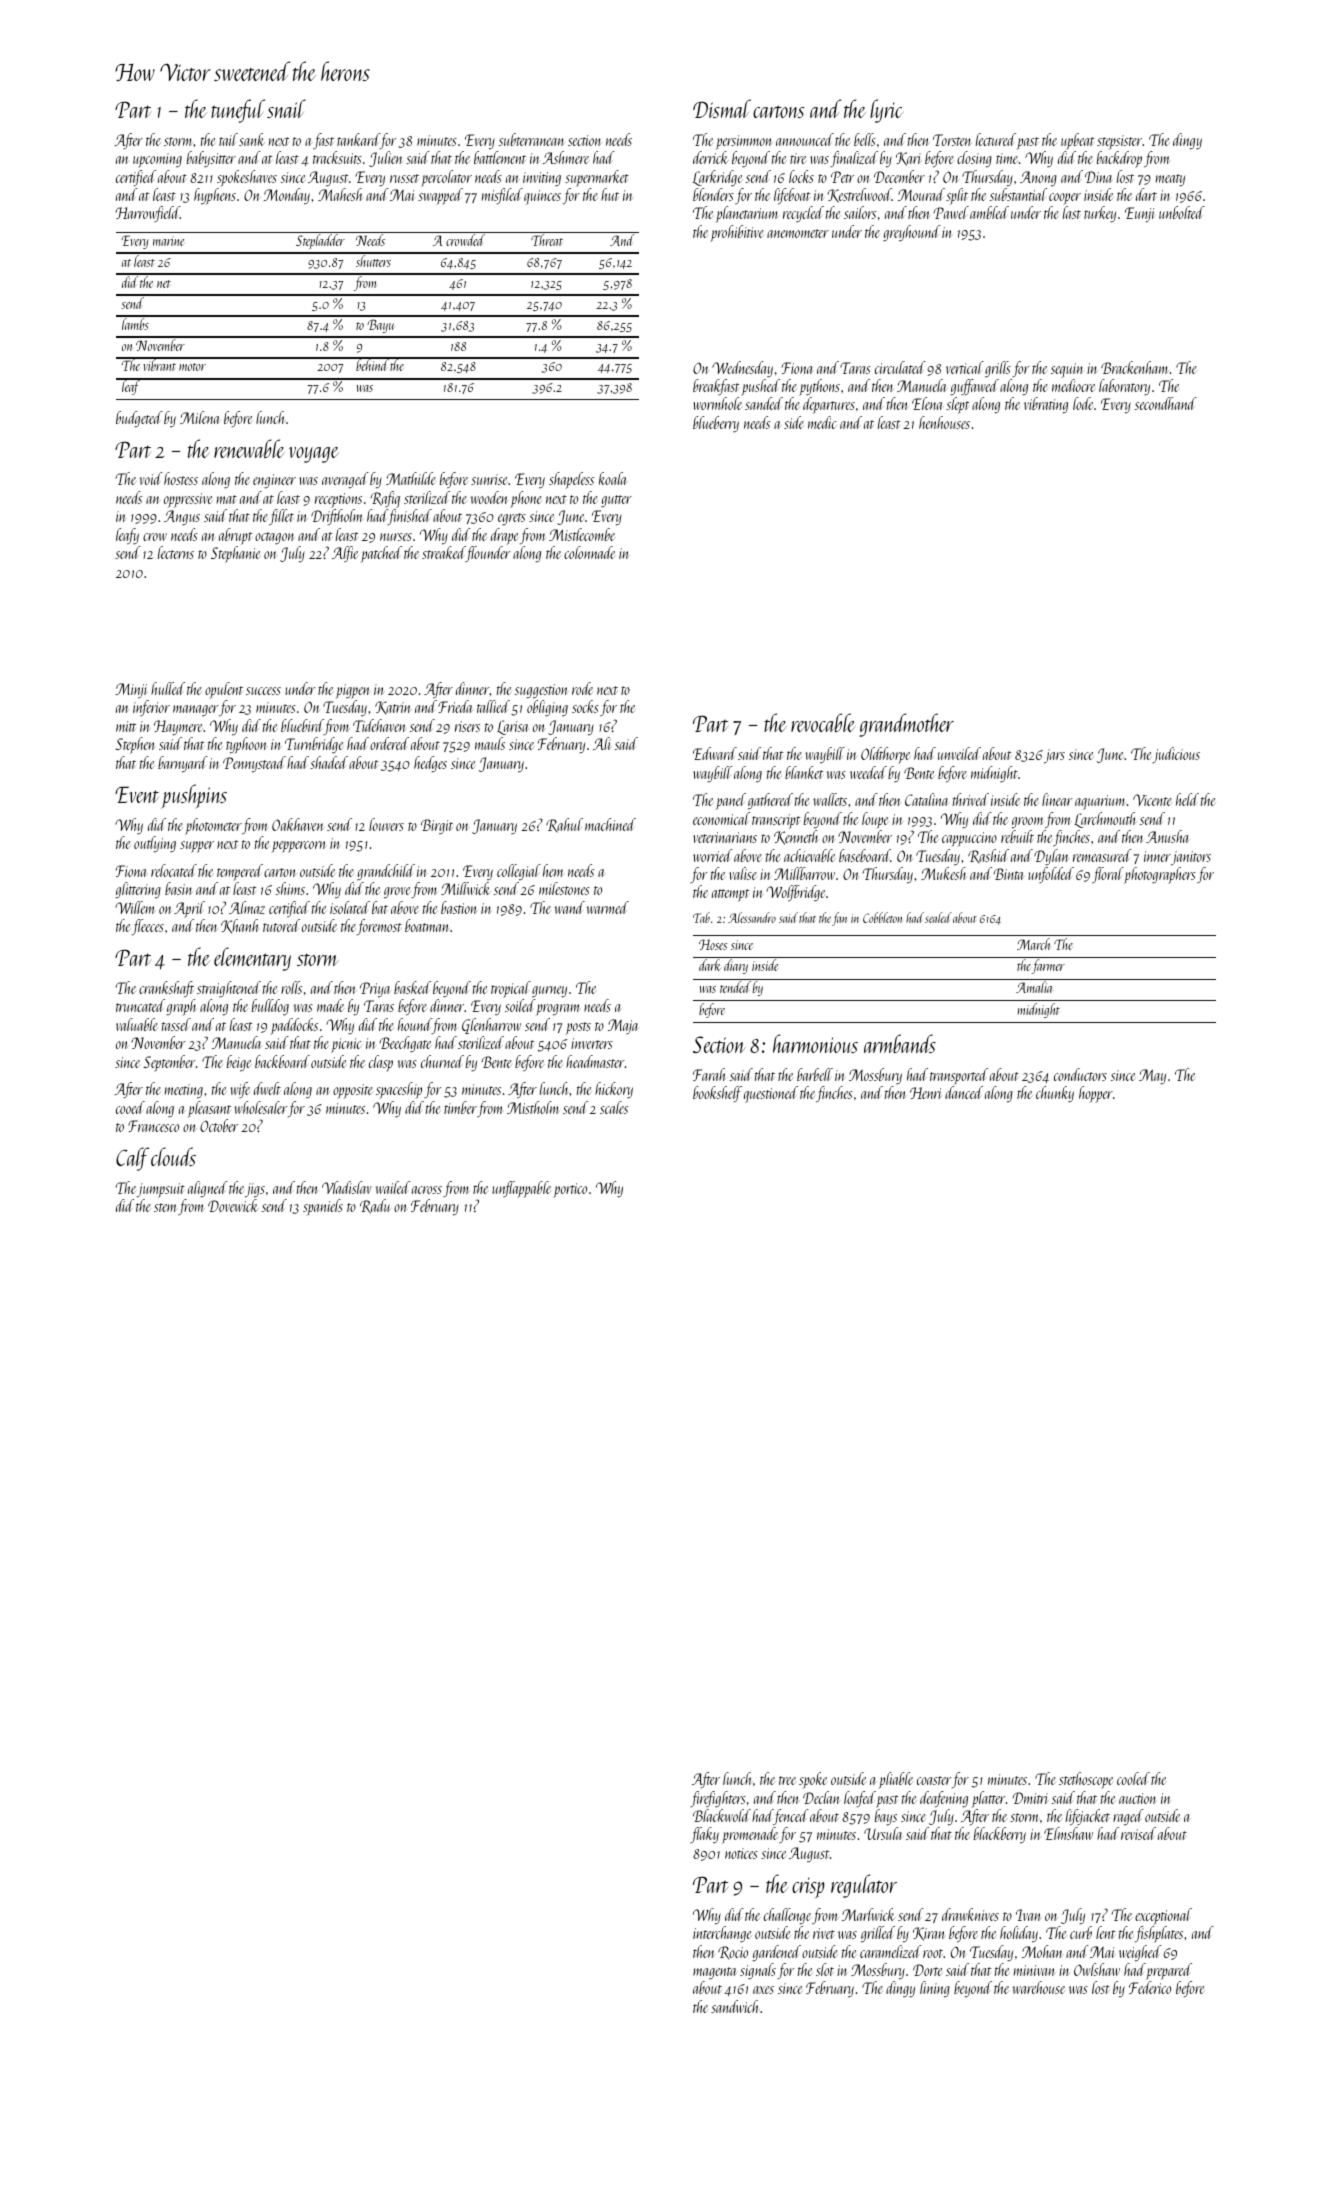  I want to click on rode, so click(582, 688).
